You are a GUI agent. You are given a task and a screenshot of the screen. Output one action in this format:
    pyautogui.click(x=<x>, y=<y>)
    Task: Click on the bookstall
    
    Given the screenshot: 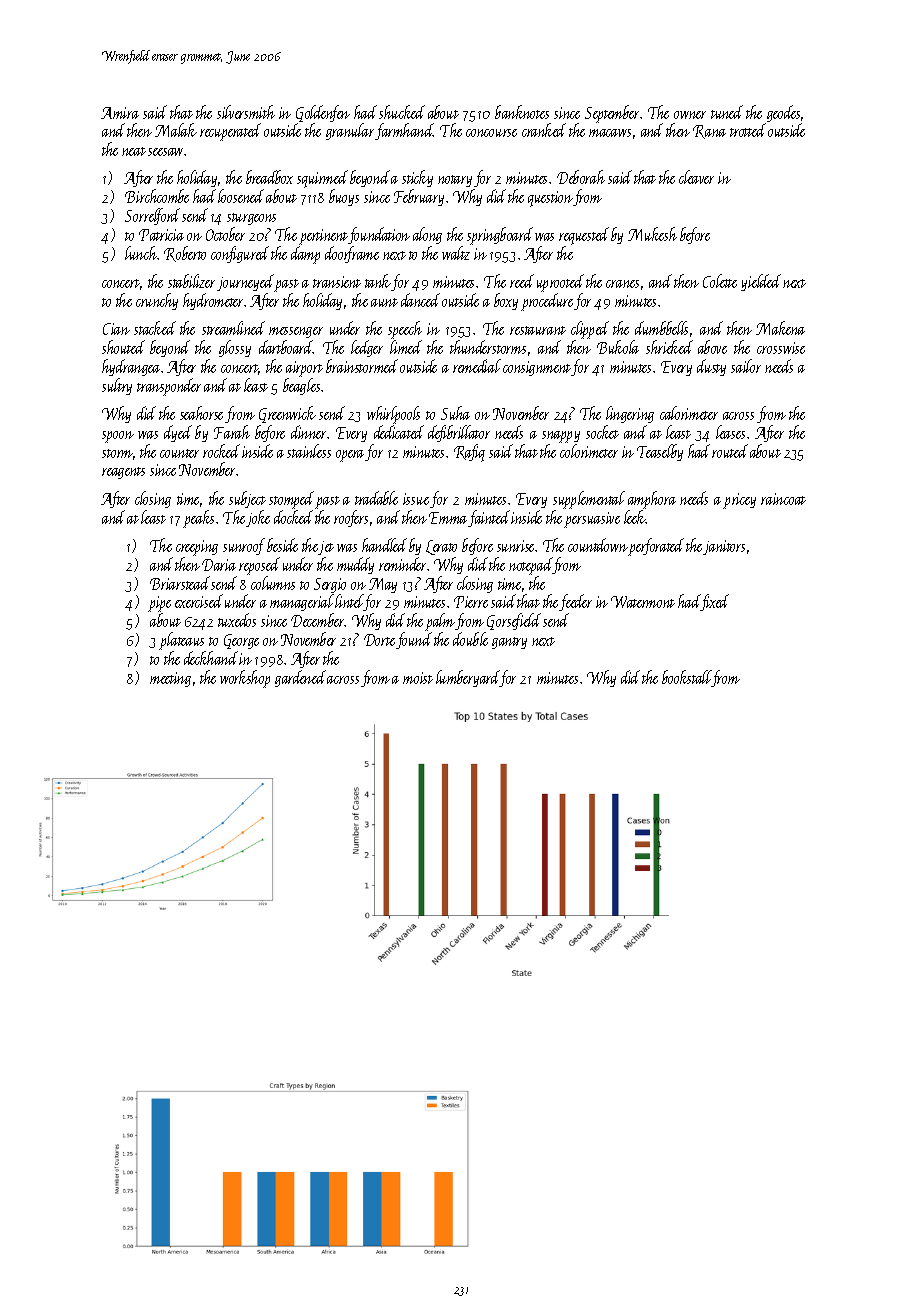 What is the action you would take?
    pyautogui.click(x=687, y=678)
